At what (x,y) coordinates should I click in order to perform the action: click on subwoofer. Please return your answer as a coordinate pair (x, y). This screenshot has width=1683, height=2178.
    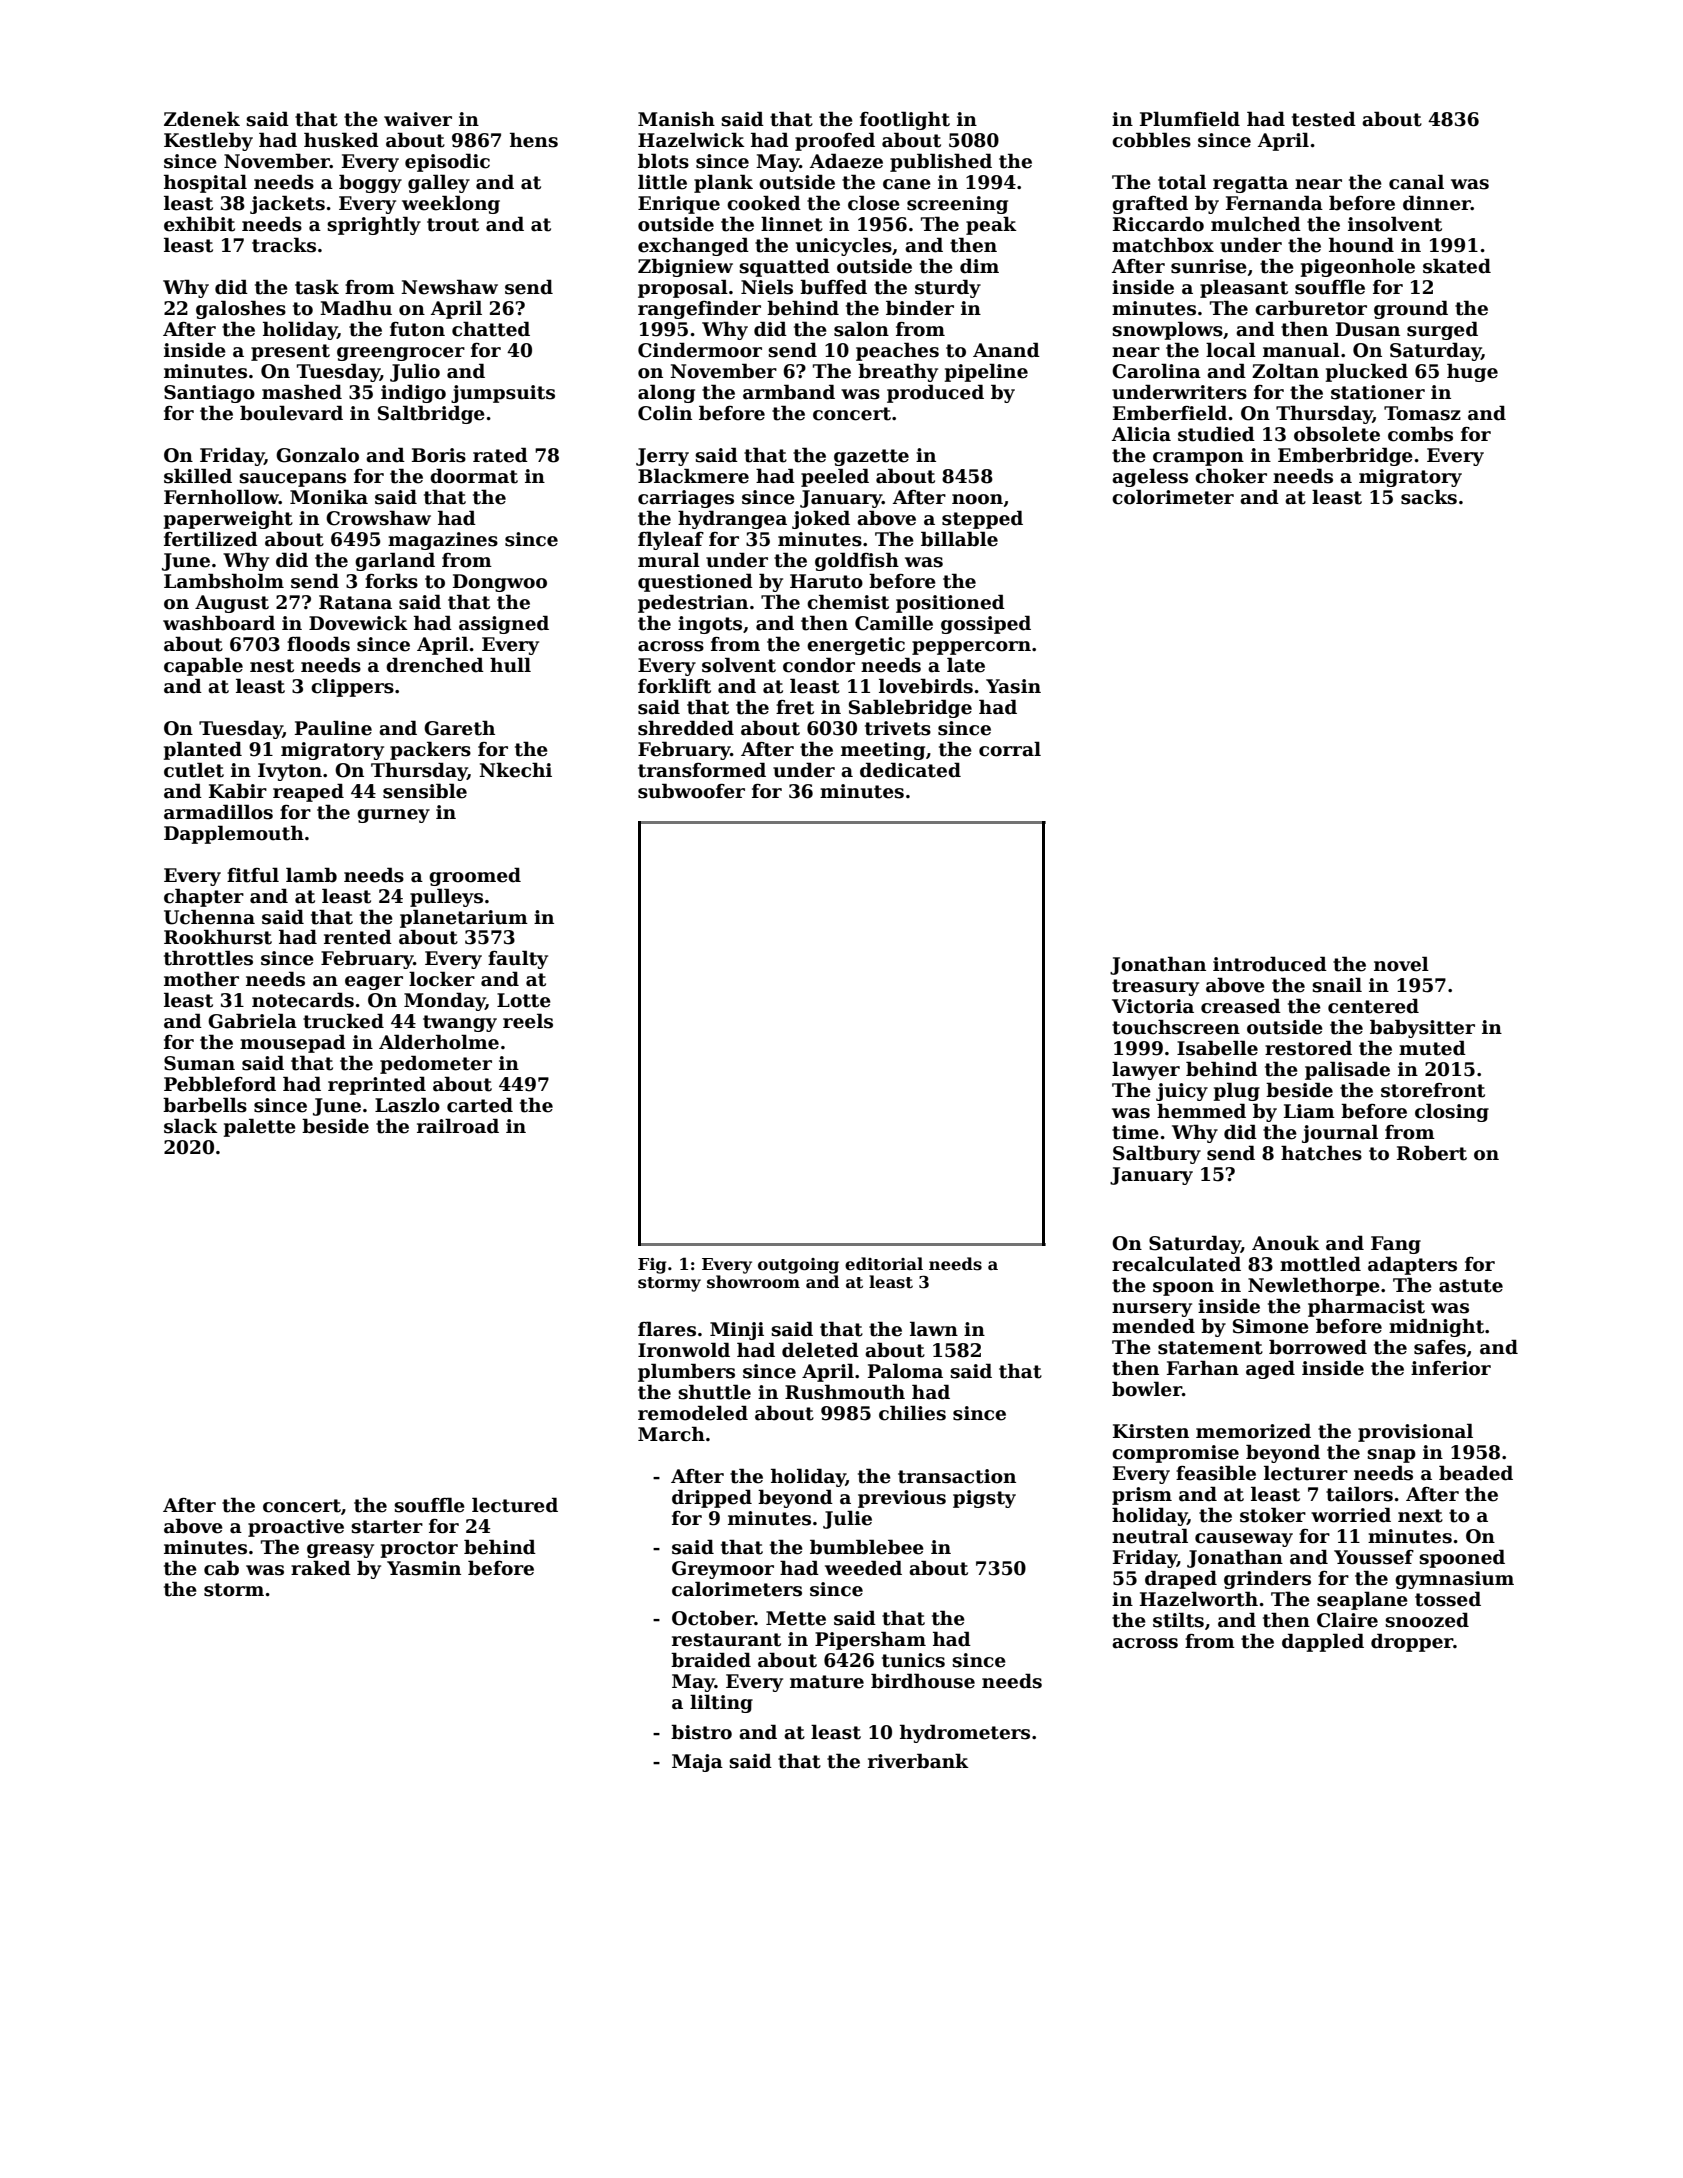
    Looking at the image, I should click on (691, 791).
